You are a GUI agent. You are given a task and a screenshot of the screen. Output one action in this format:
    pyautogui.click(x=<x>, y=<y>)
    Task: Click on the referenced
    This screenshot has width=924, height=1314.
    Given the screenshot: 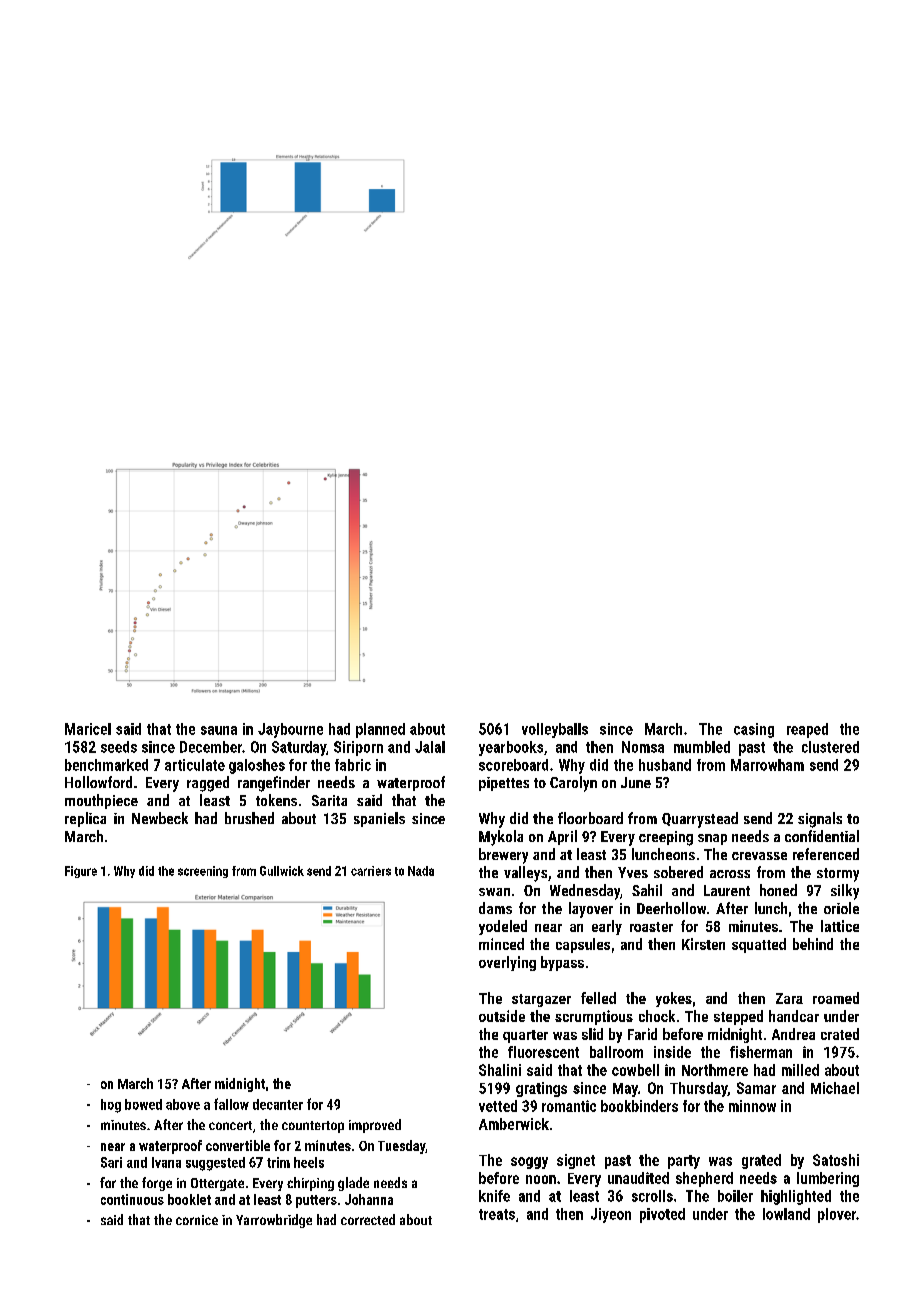 What is the action you would take?
    pyautogui.click(x=826, y=854)
